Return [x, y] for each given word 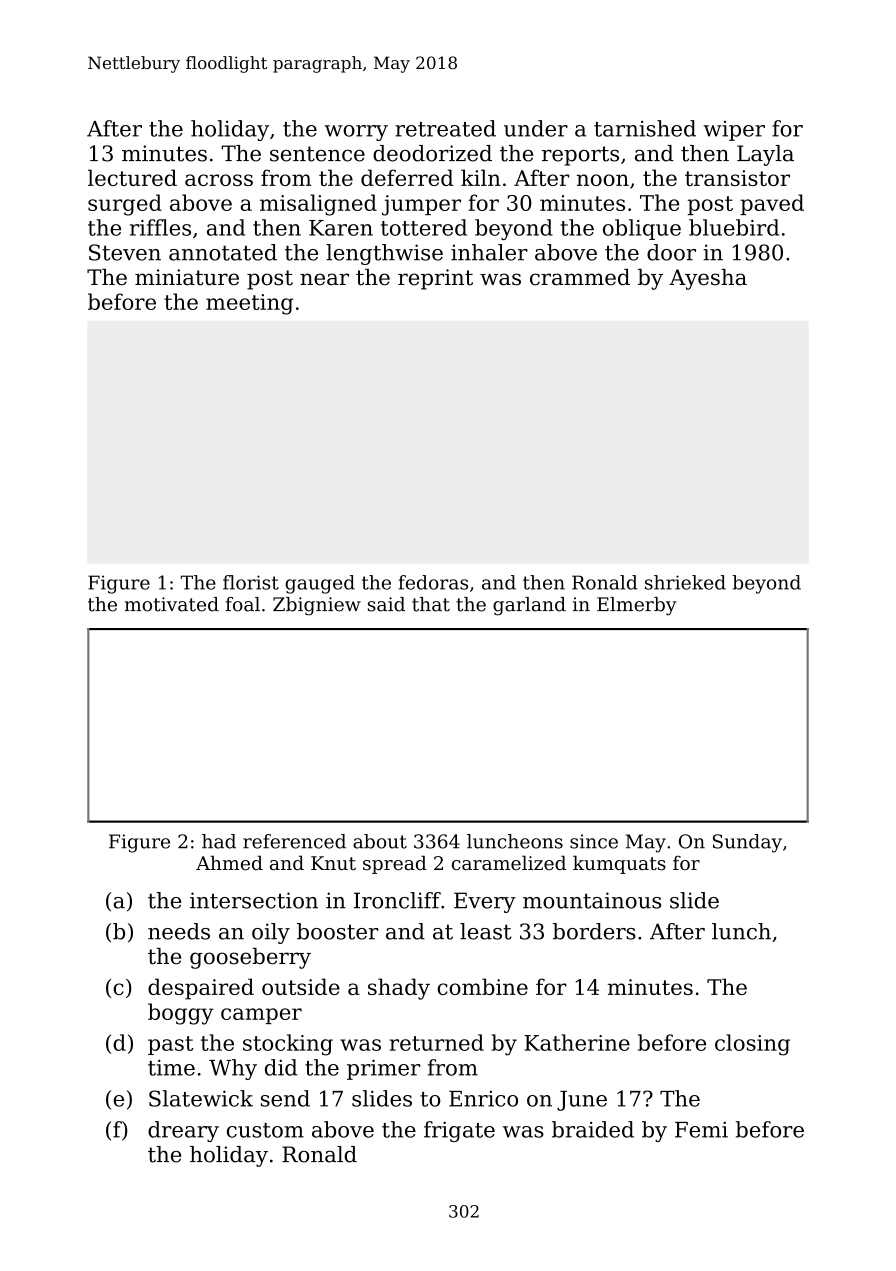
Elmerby [637, 606]
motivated [172, 604]
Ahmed [229, 862]
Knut [333, 863]
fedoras [433, 582]
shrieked [685, 582]
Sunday [747, 843]
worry [356, 133]
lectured [132, 177]
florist [251, 582]
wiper [734, 131]
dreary [183, 1131]
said [386, 604]
